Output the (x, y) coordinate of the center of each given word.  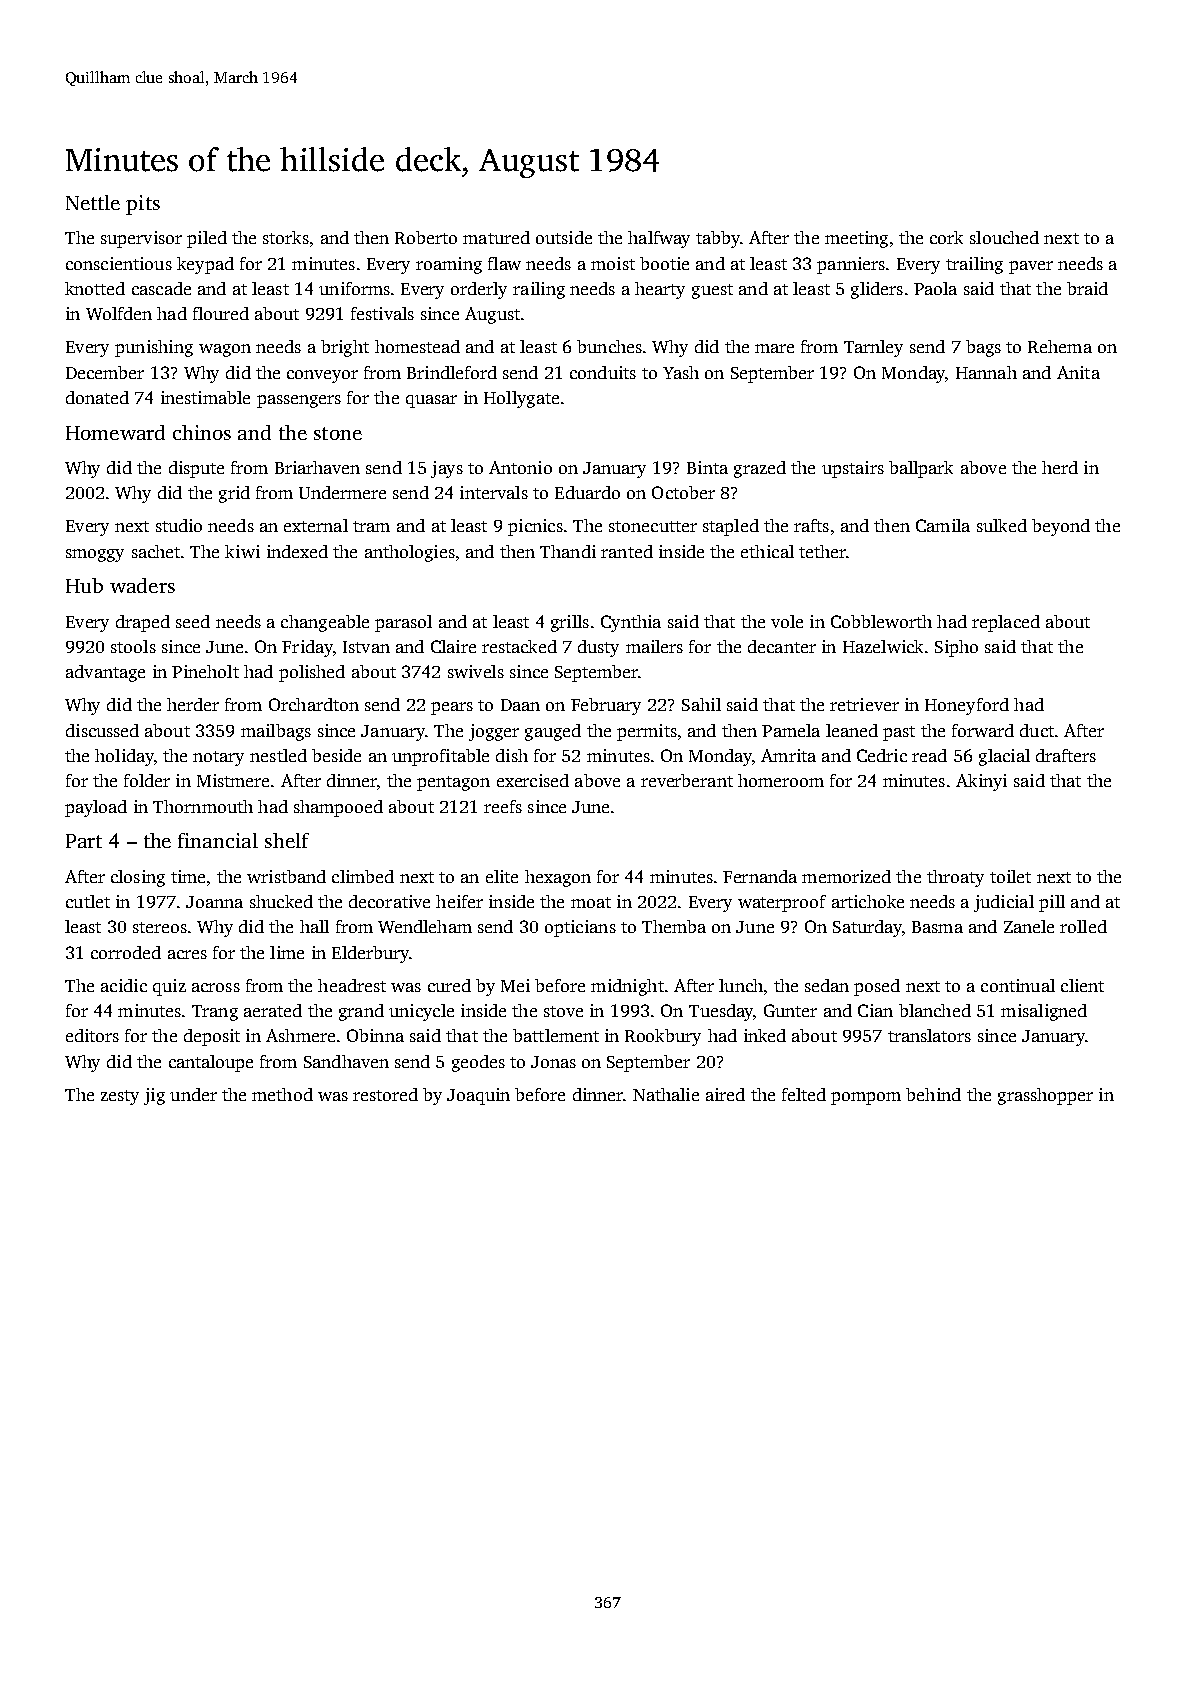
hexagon (558, 878)
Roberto (426, 237)
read (929, 755)
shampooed (338, 808)
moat (591, 902)
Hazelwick (883, 646)
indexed (297, 551)
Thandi (568, 551)
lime (287, 952)
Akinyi (981, 782)
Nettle (93, 202)
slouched (1004, 237)
